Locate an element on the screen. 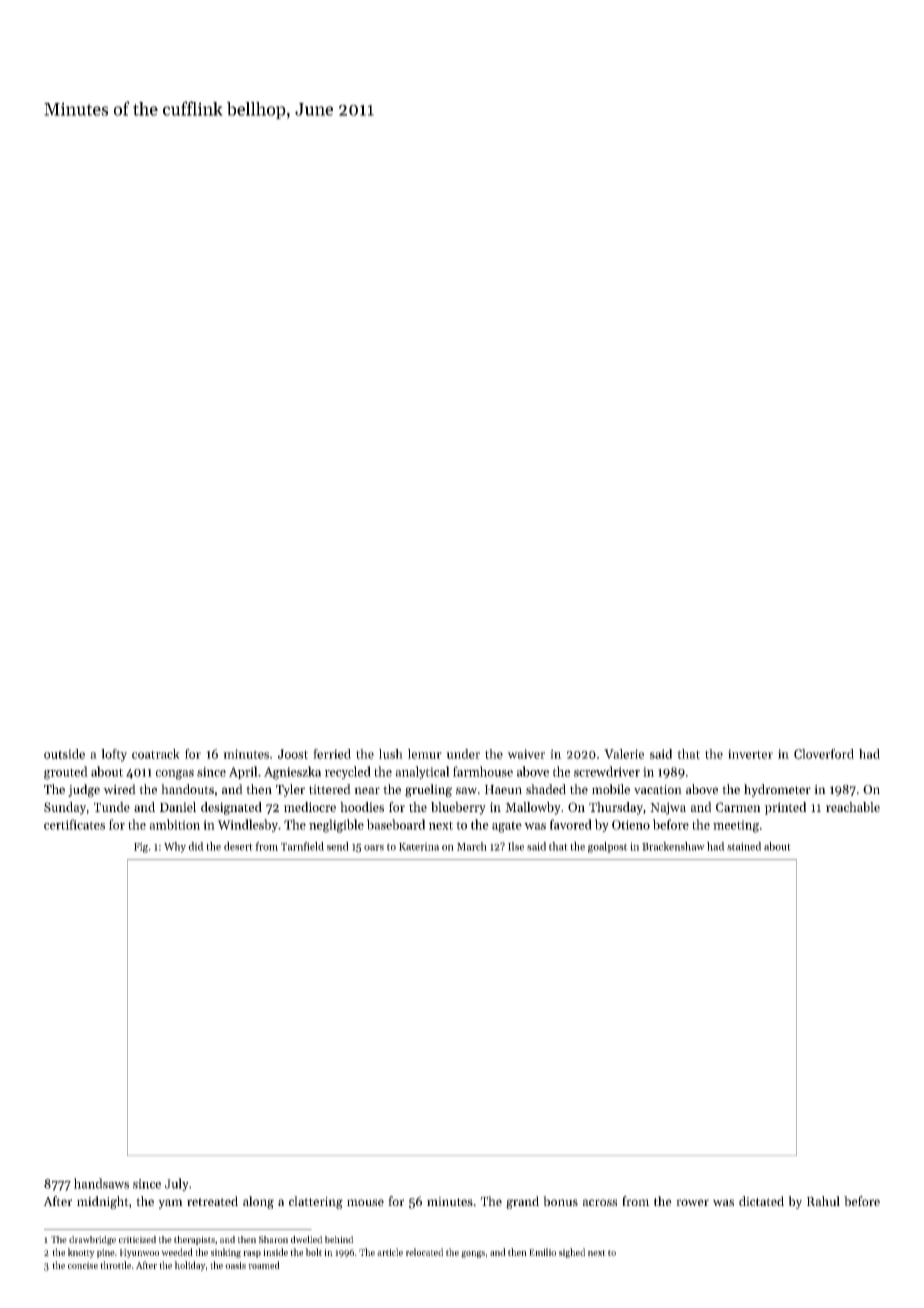 The image size is (924, 1308). stained is located at coordinates (744, 846).
